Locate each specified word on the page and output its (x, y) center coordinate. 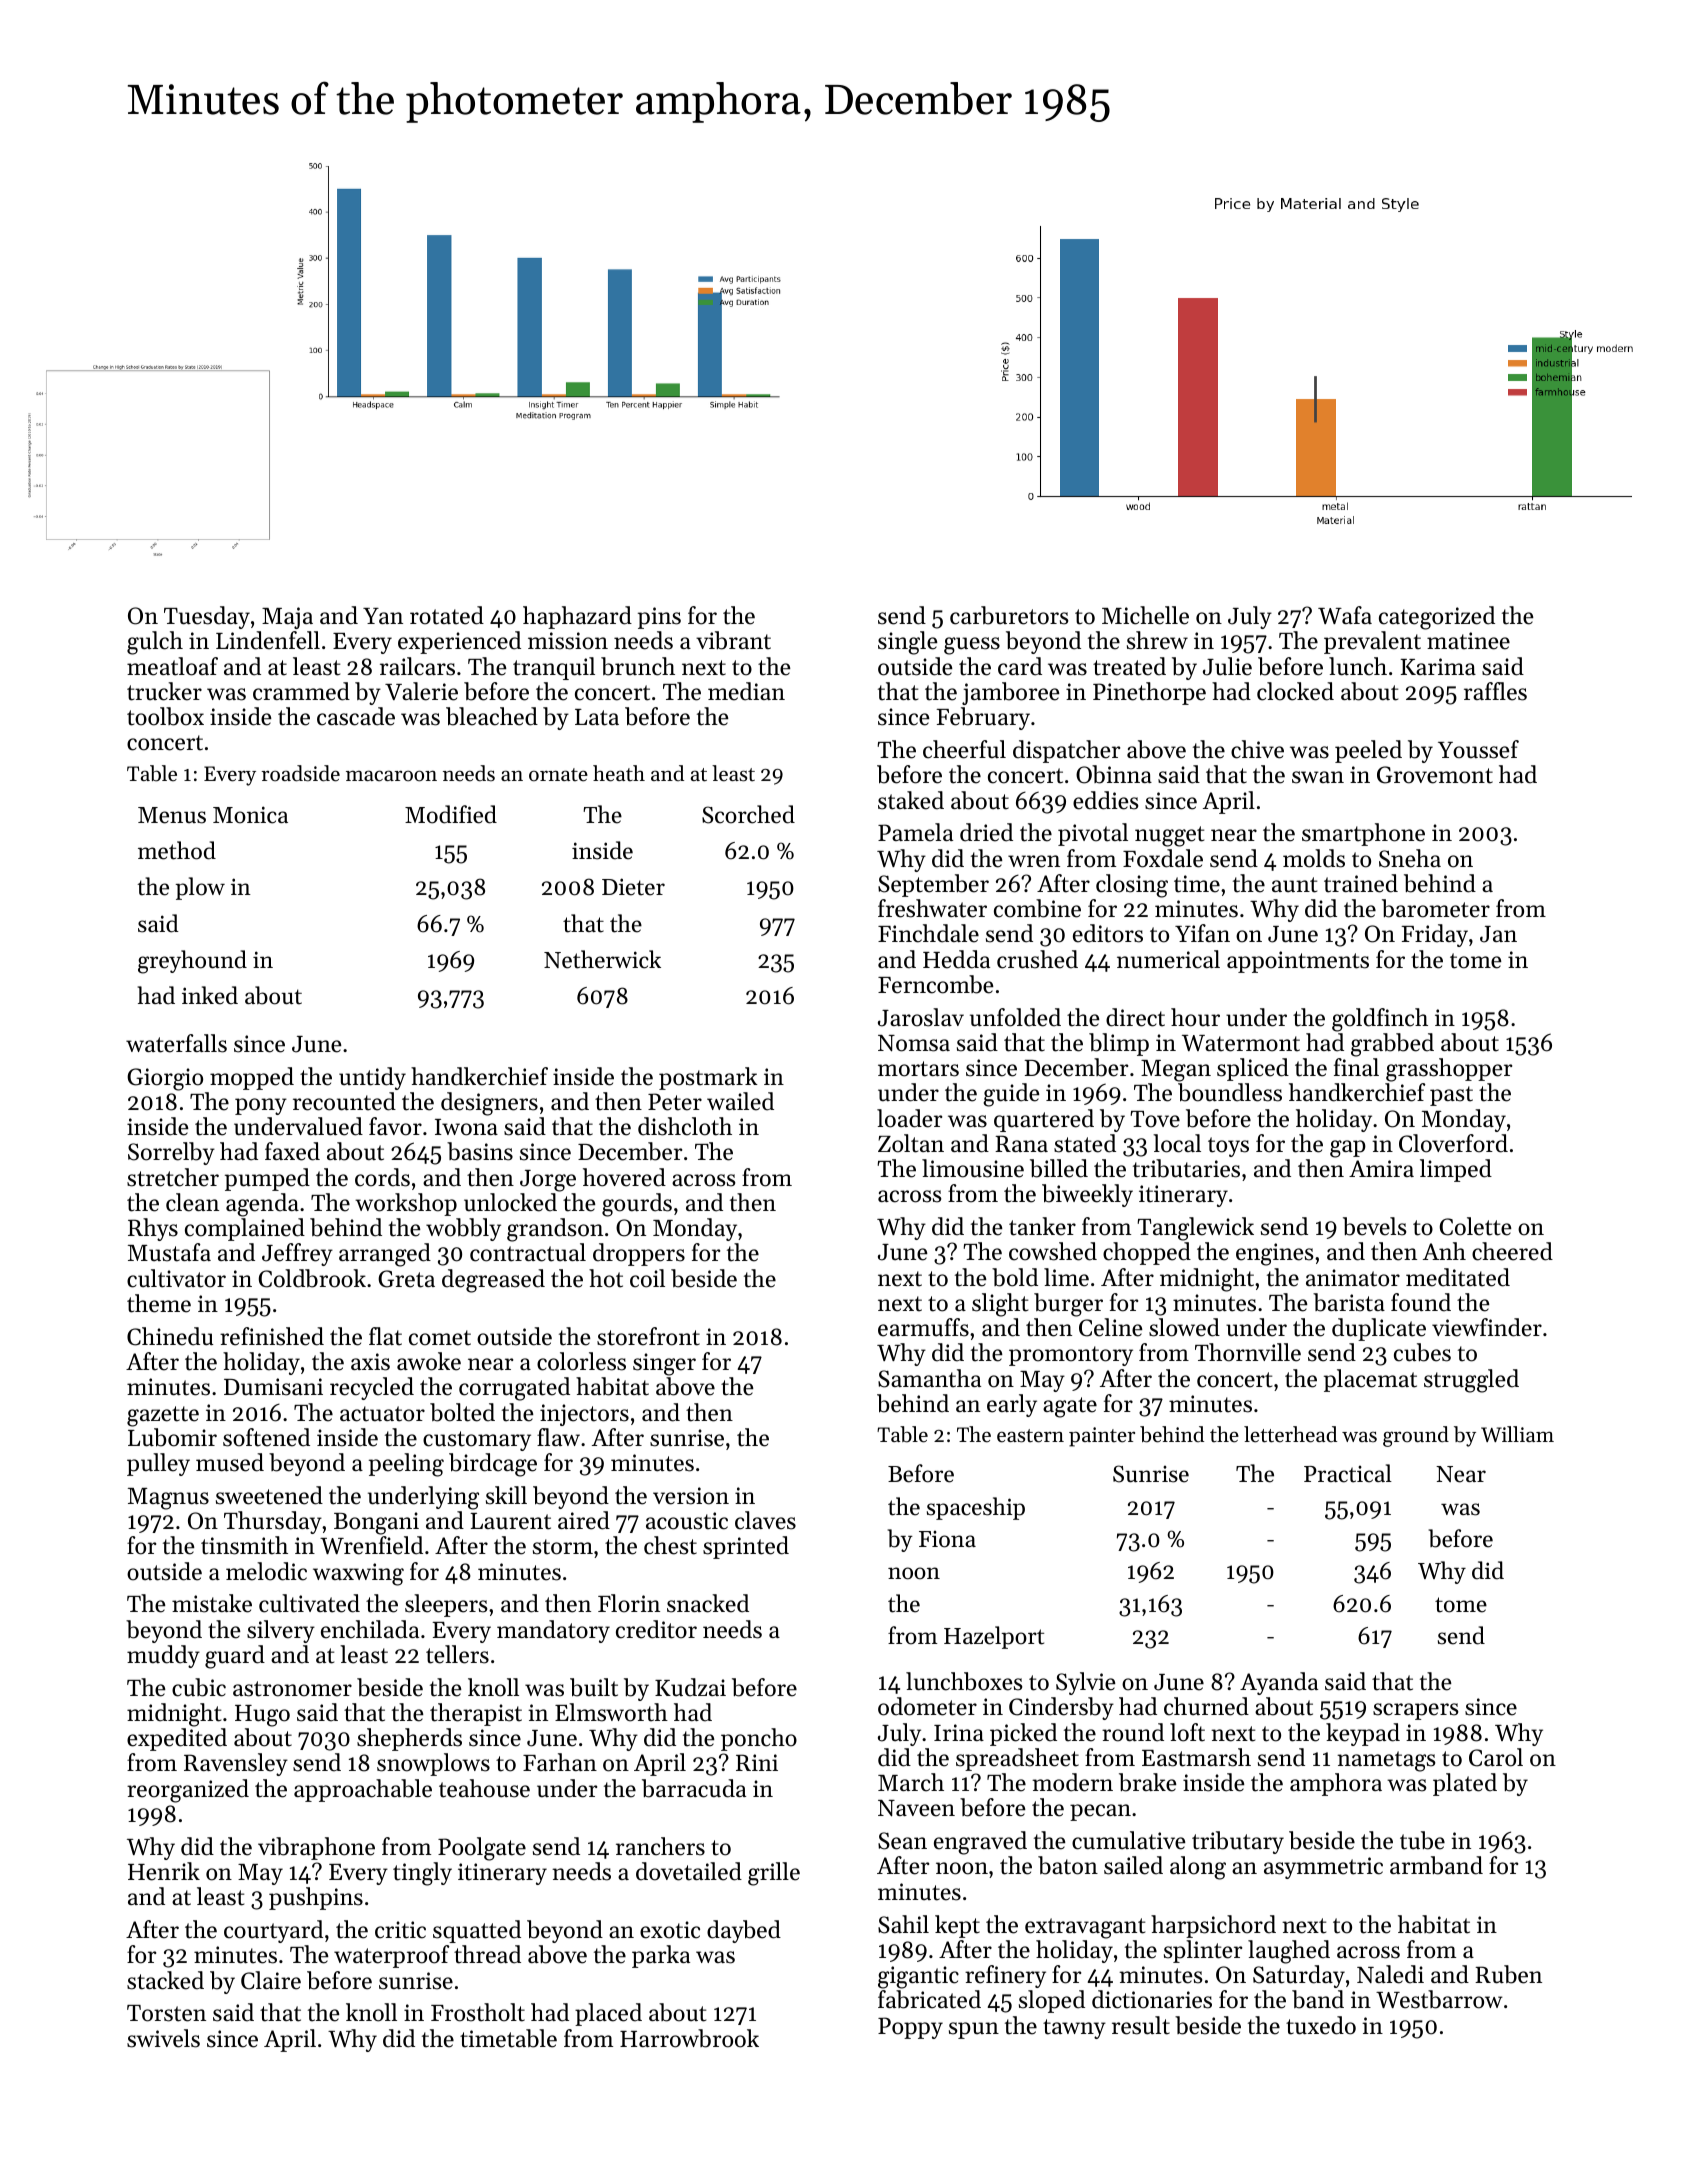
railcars (417, 666)
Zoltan (911, 1143)
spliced (1253, 1069)
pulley (158, 1464)
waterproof (391, 1956)
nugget (1169, 836)
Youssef (1478, 749)
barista (1349, 1302)
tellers (457, 1654)
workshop (406, 1204)
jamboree (1011, 693)
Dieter (633, 887)
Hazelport (994, 1637)
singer (664, 1364)
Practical (1348, 1473)
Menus (172, 815)
